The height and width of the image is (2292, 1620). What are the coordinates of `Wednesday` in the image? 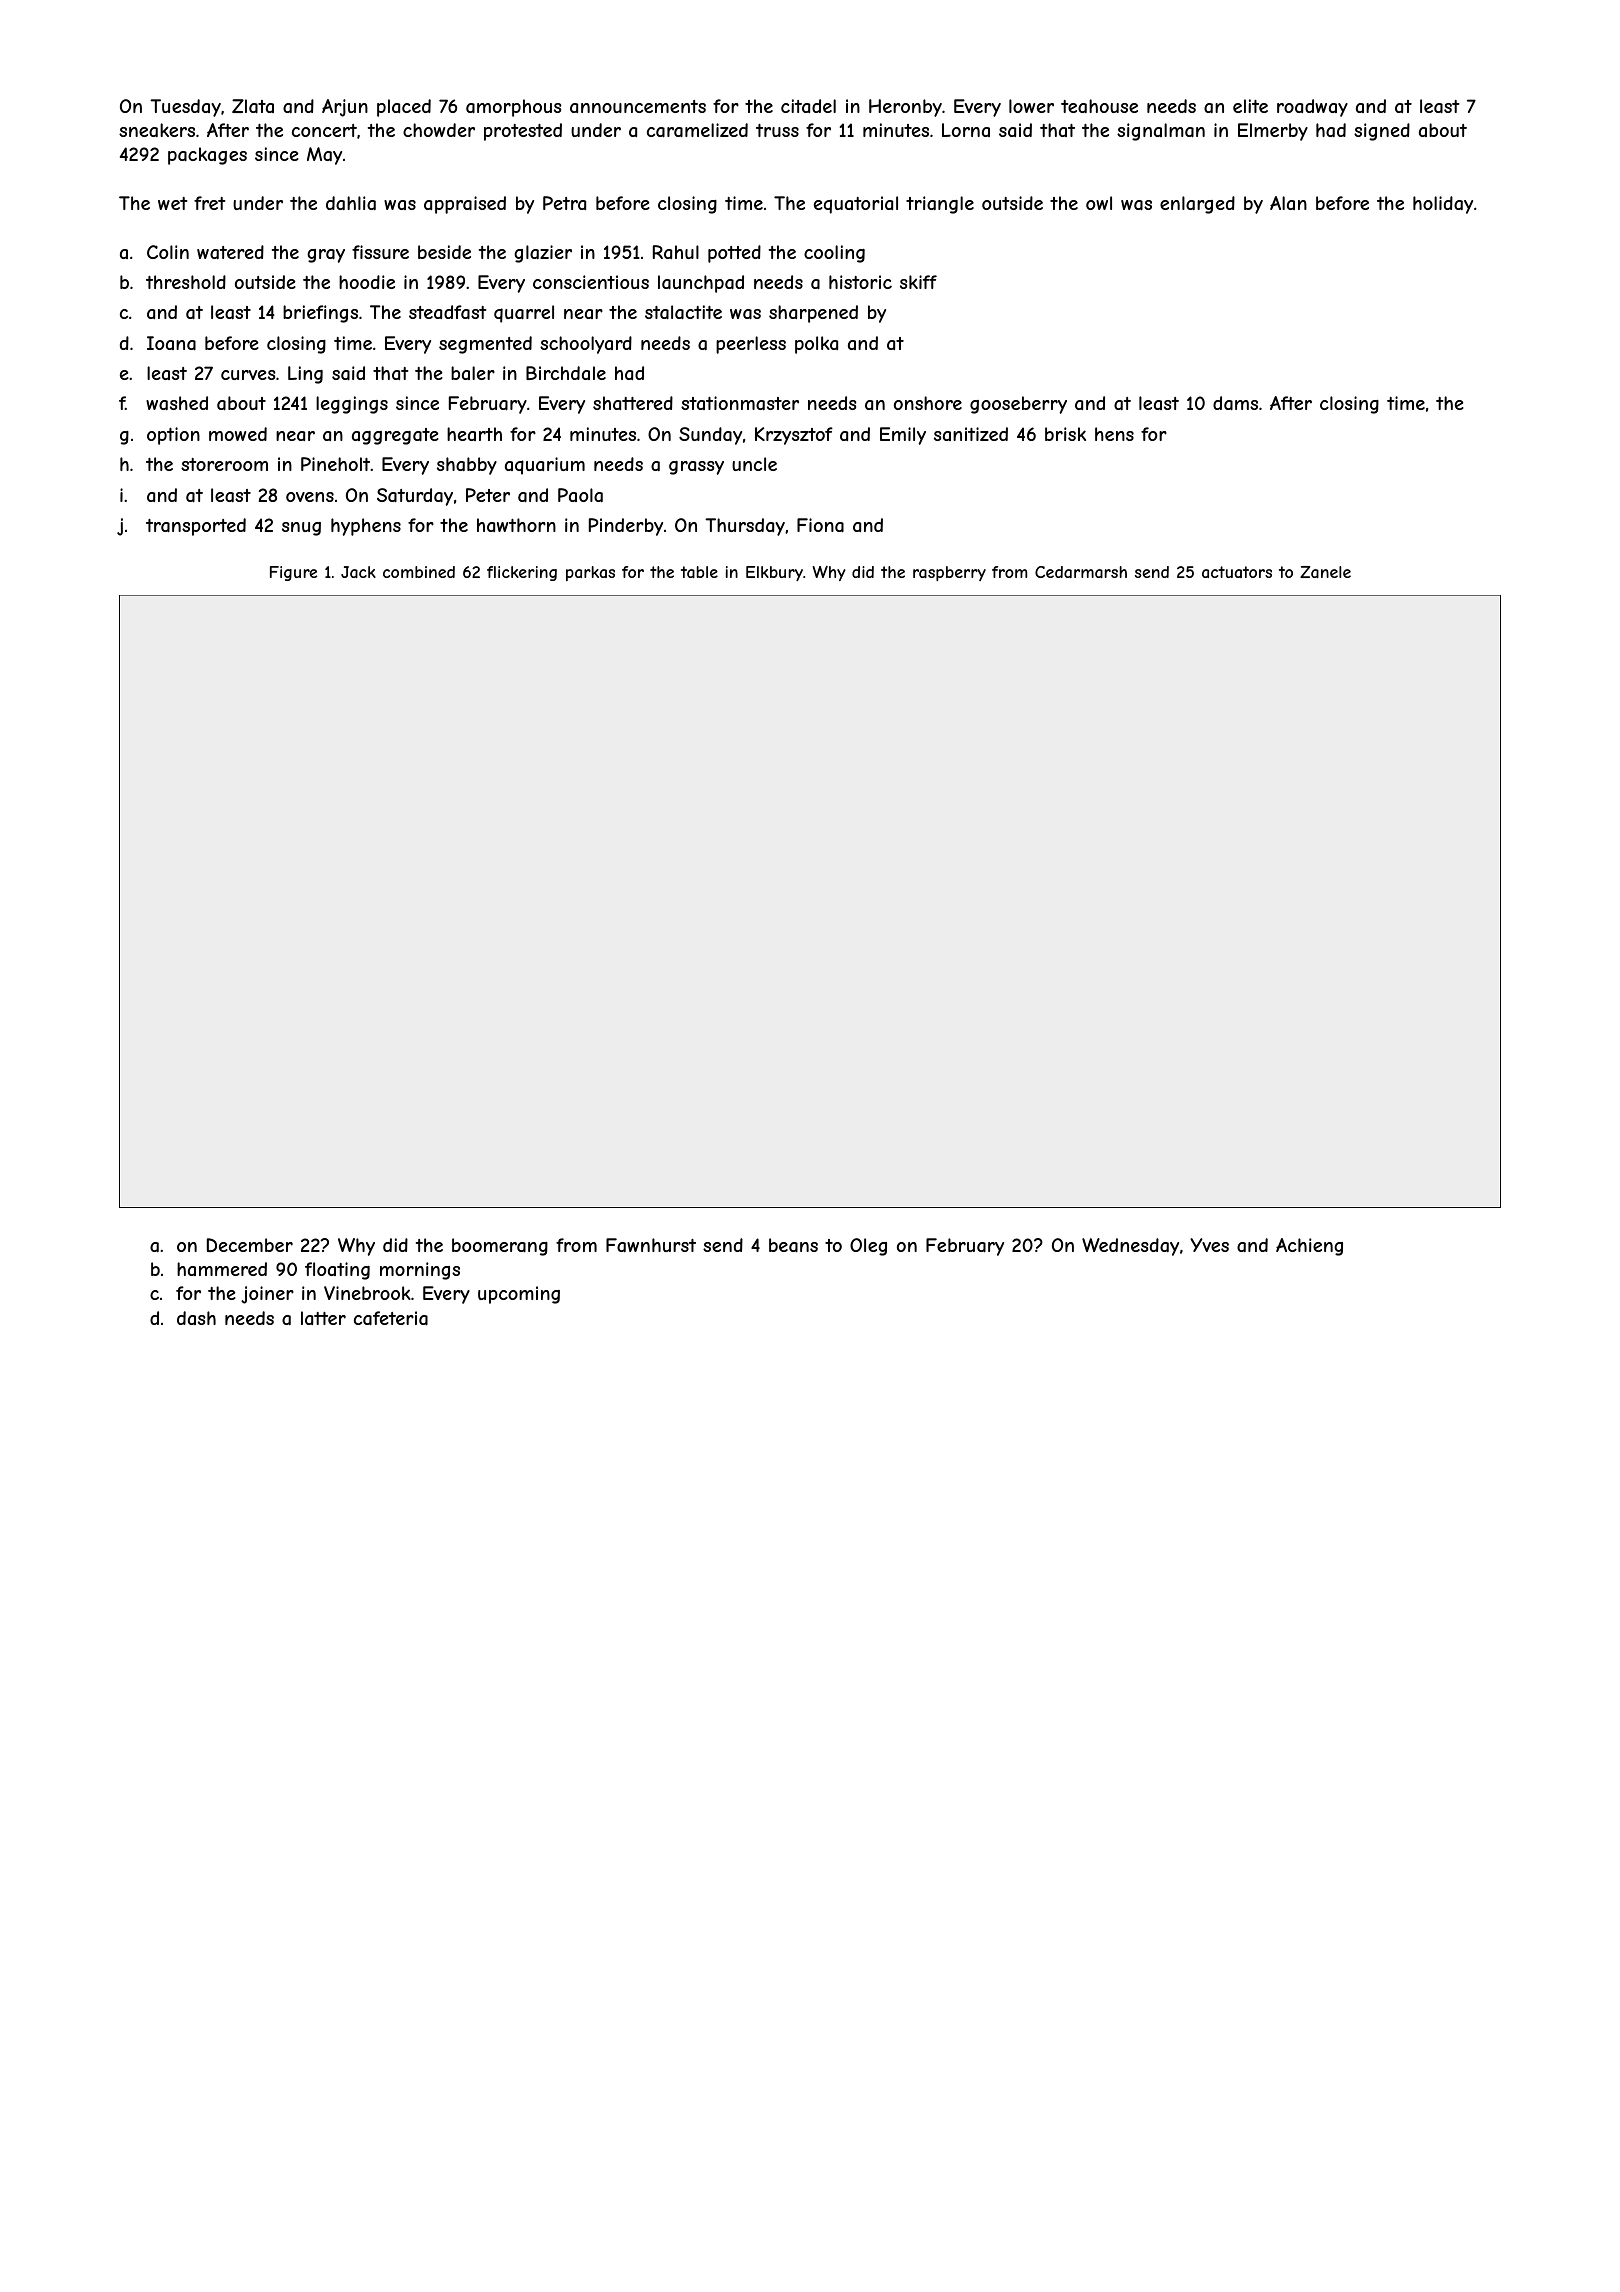 It's located at (1130, 1247).
